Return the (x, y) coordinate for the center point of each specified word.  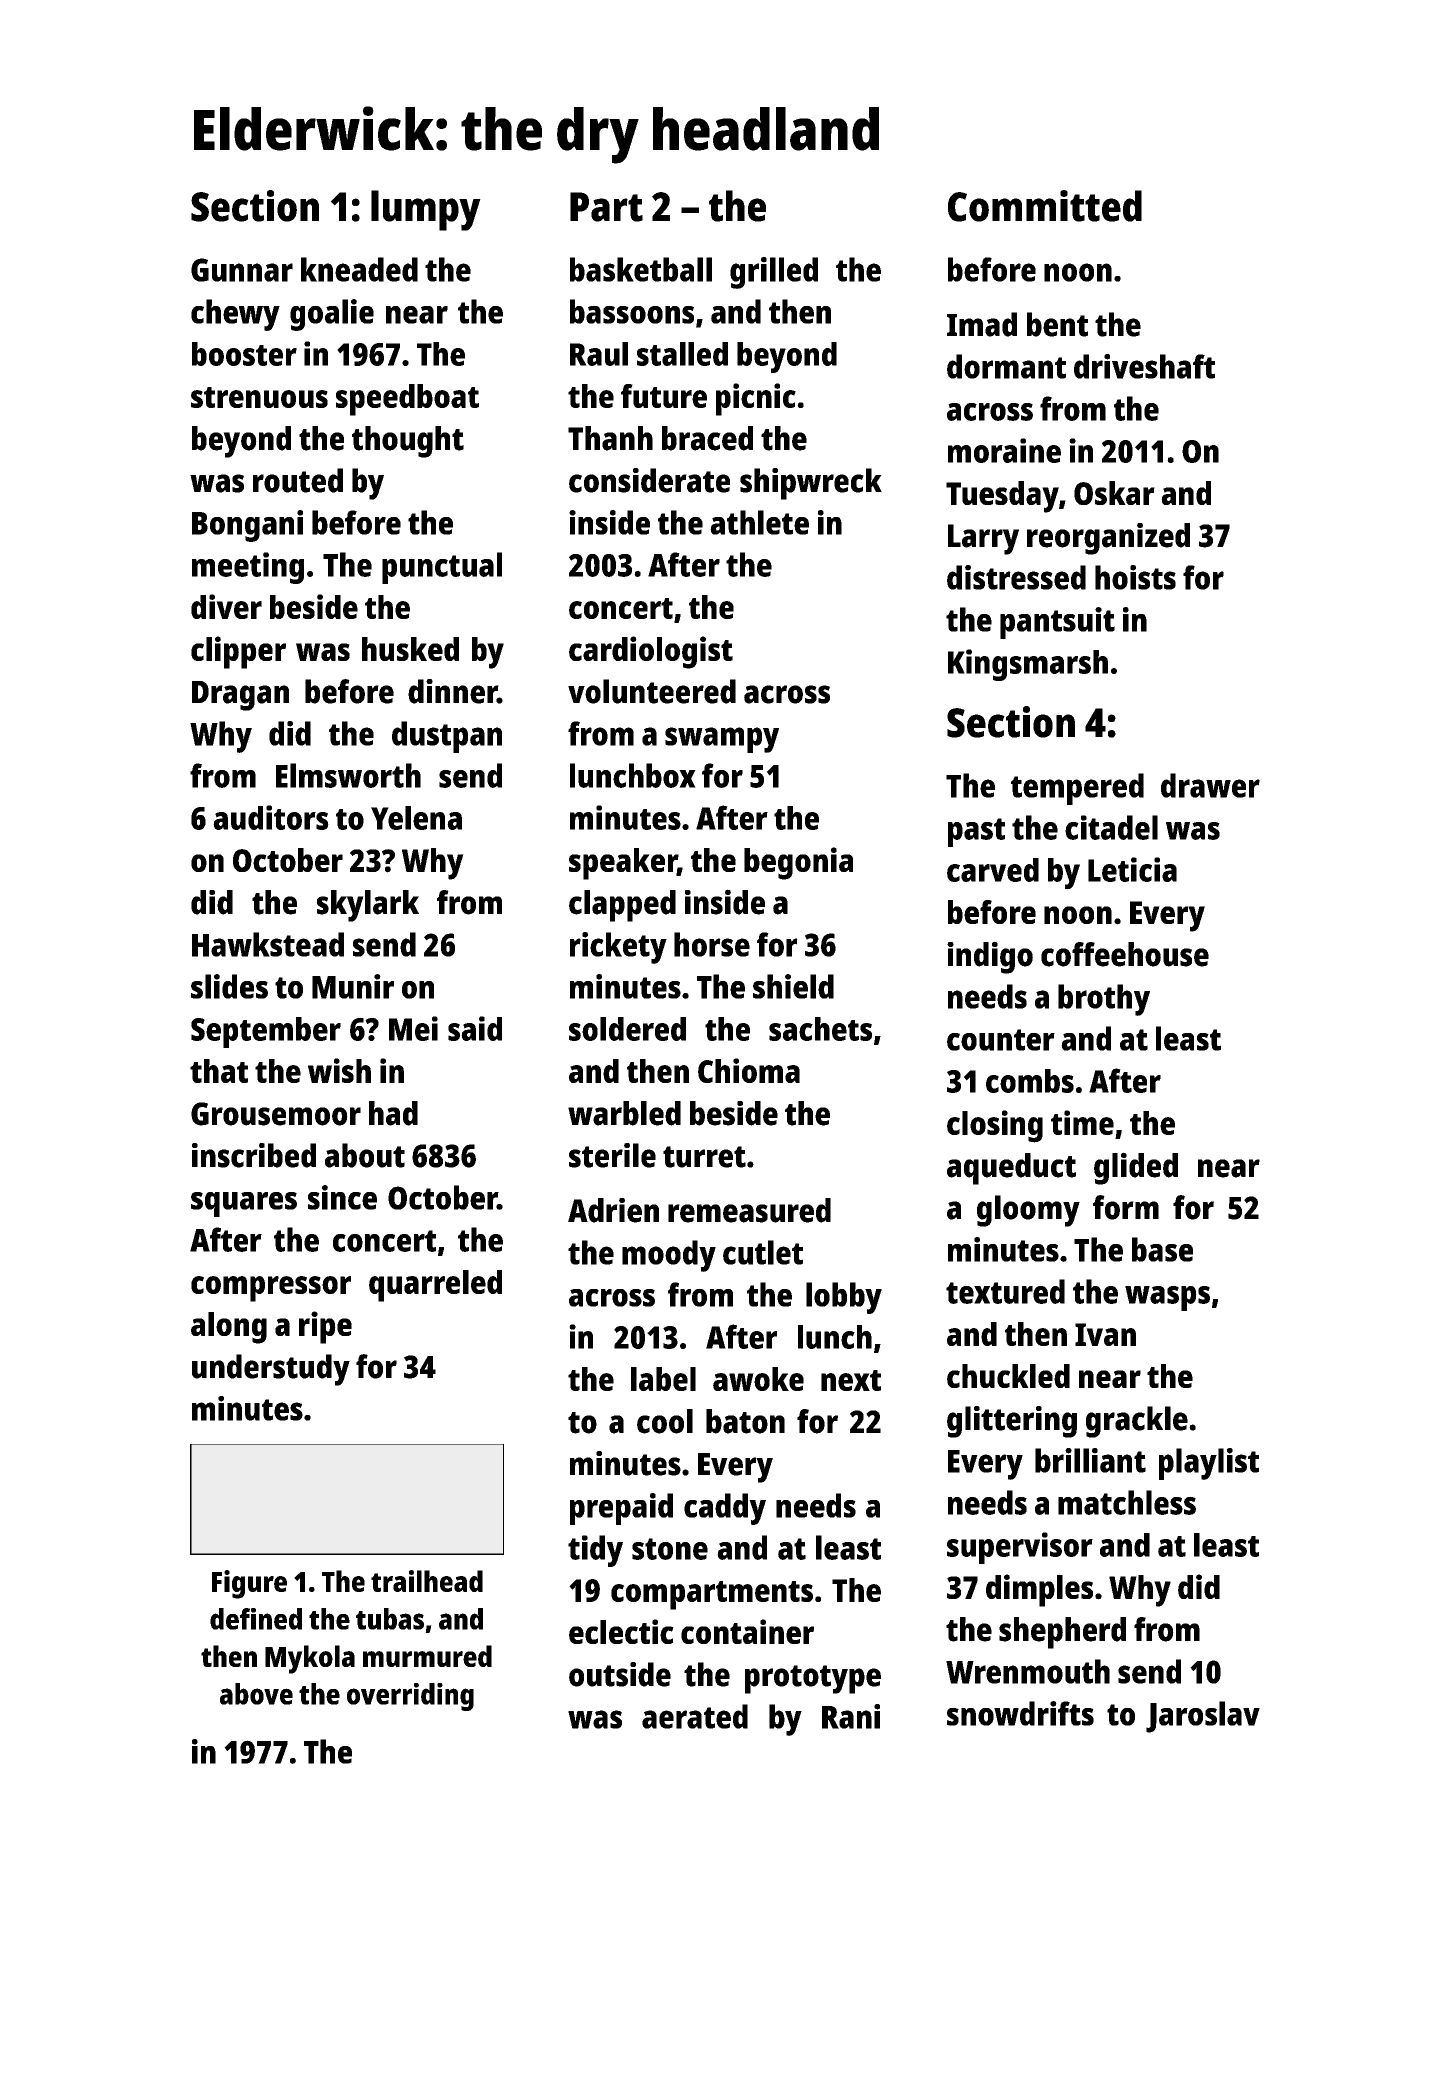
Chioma (749, 1070)
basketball (641, 269)
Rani (851, 1716)
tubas (390, 1619)
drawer (1210, 785)
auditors (271, 817)
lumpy (426, 210)
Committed (1045, 206)
